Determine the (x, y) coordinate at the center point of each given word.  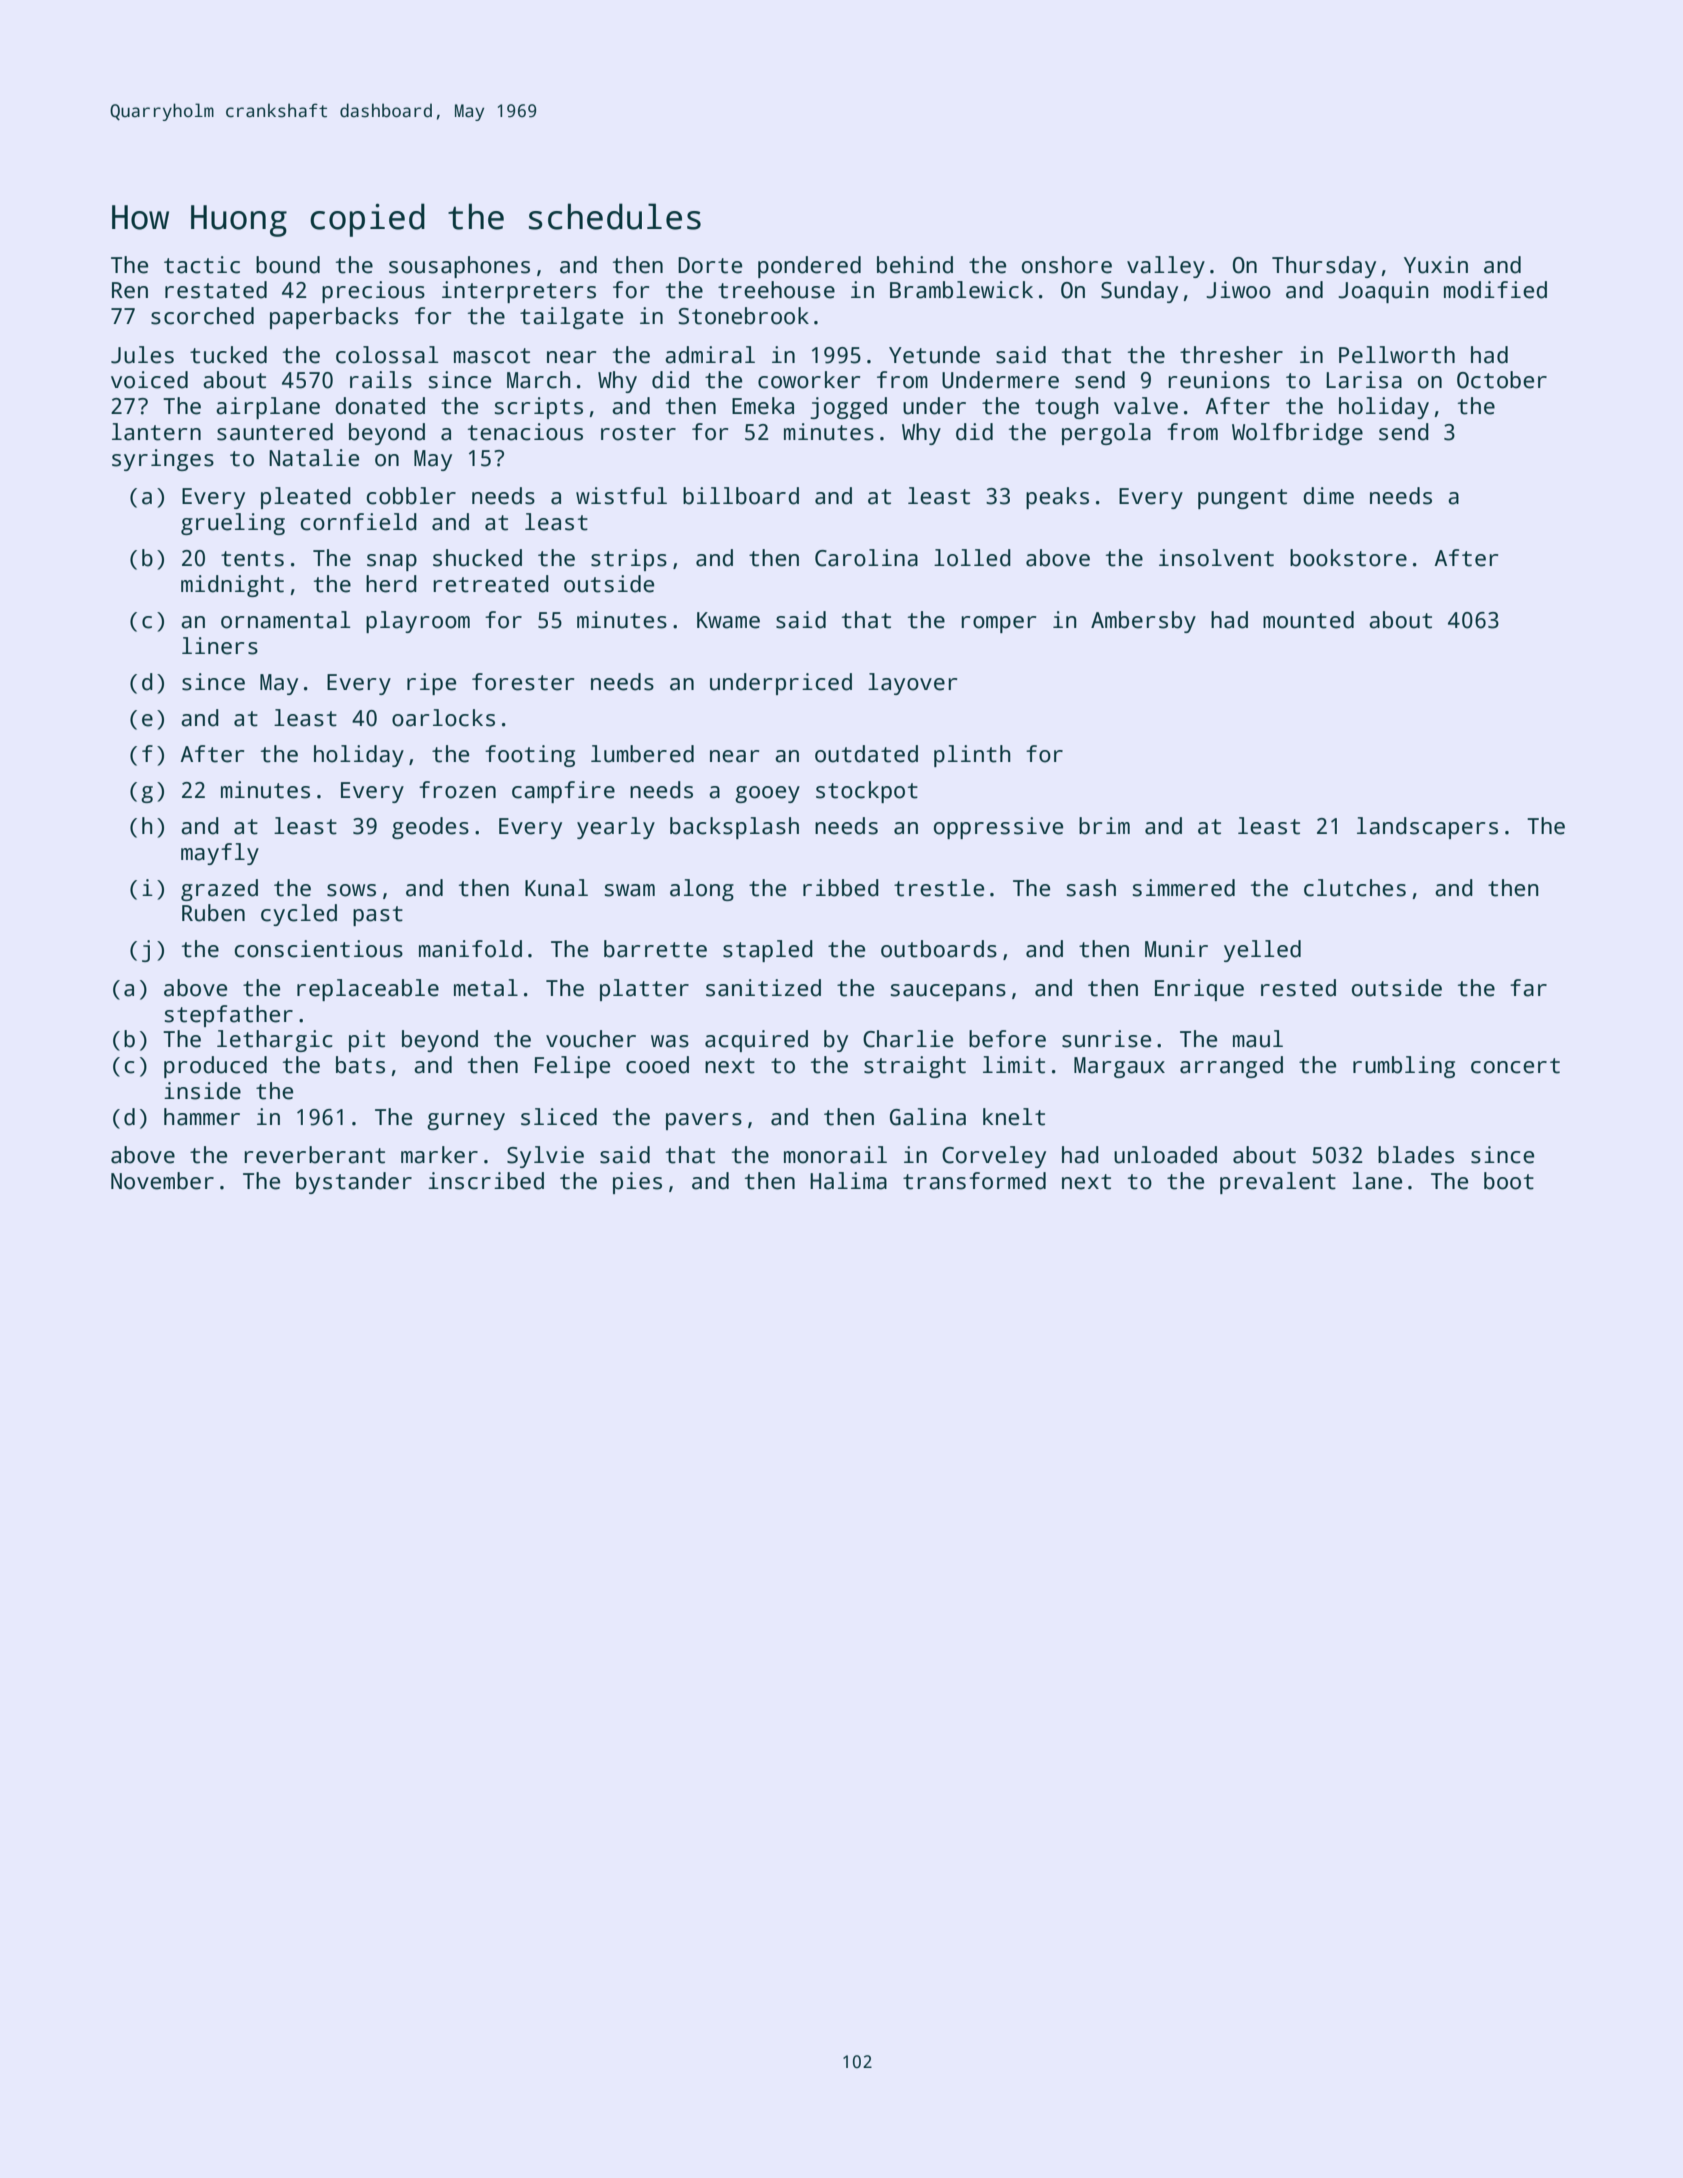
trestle (939, 888)
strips (629, 560)
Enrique (1199, 990)
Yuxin (1436, 265)
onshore (1067, 265)
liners (220, 646)
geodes (430, 828)
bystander (354, 1183)
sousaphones (459, 267)
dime (1328, 496)
